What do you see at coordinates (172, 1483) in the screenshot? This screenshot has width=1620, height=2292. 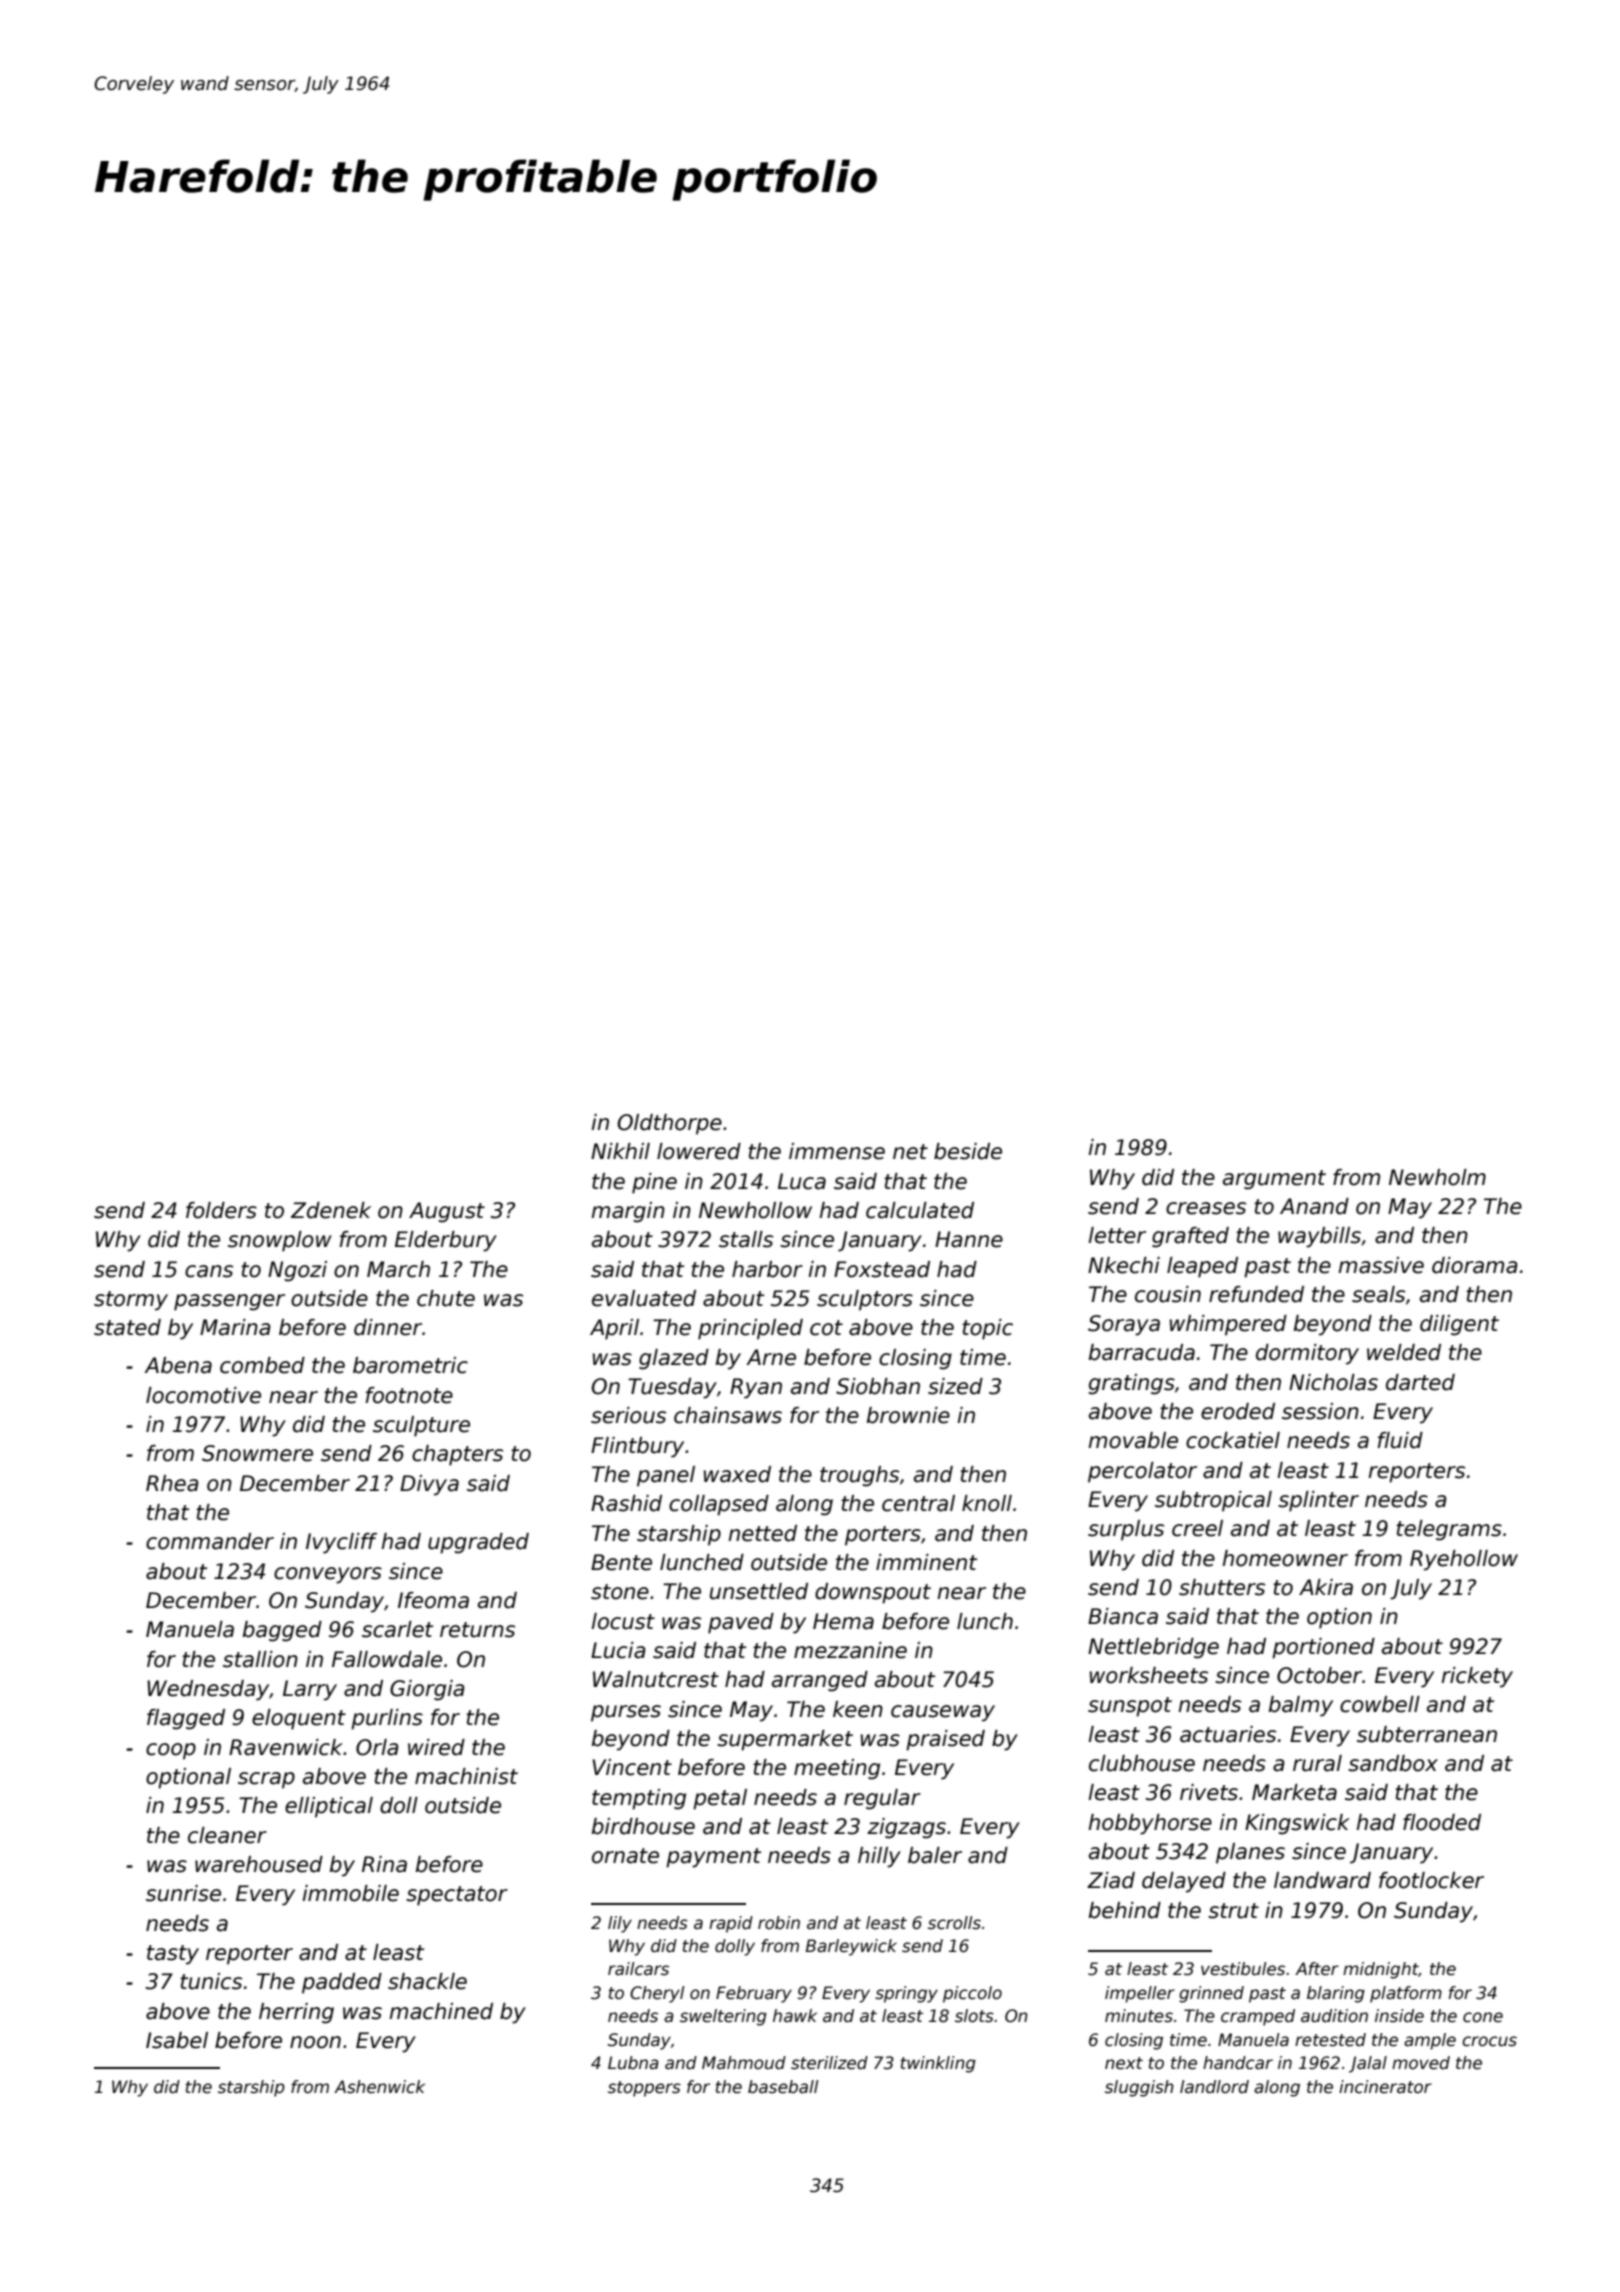 I see `Rhea` at bounding box center [172, 1483].
